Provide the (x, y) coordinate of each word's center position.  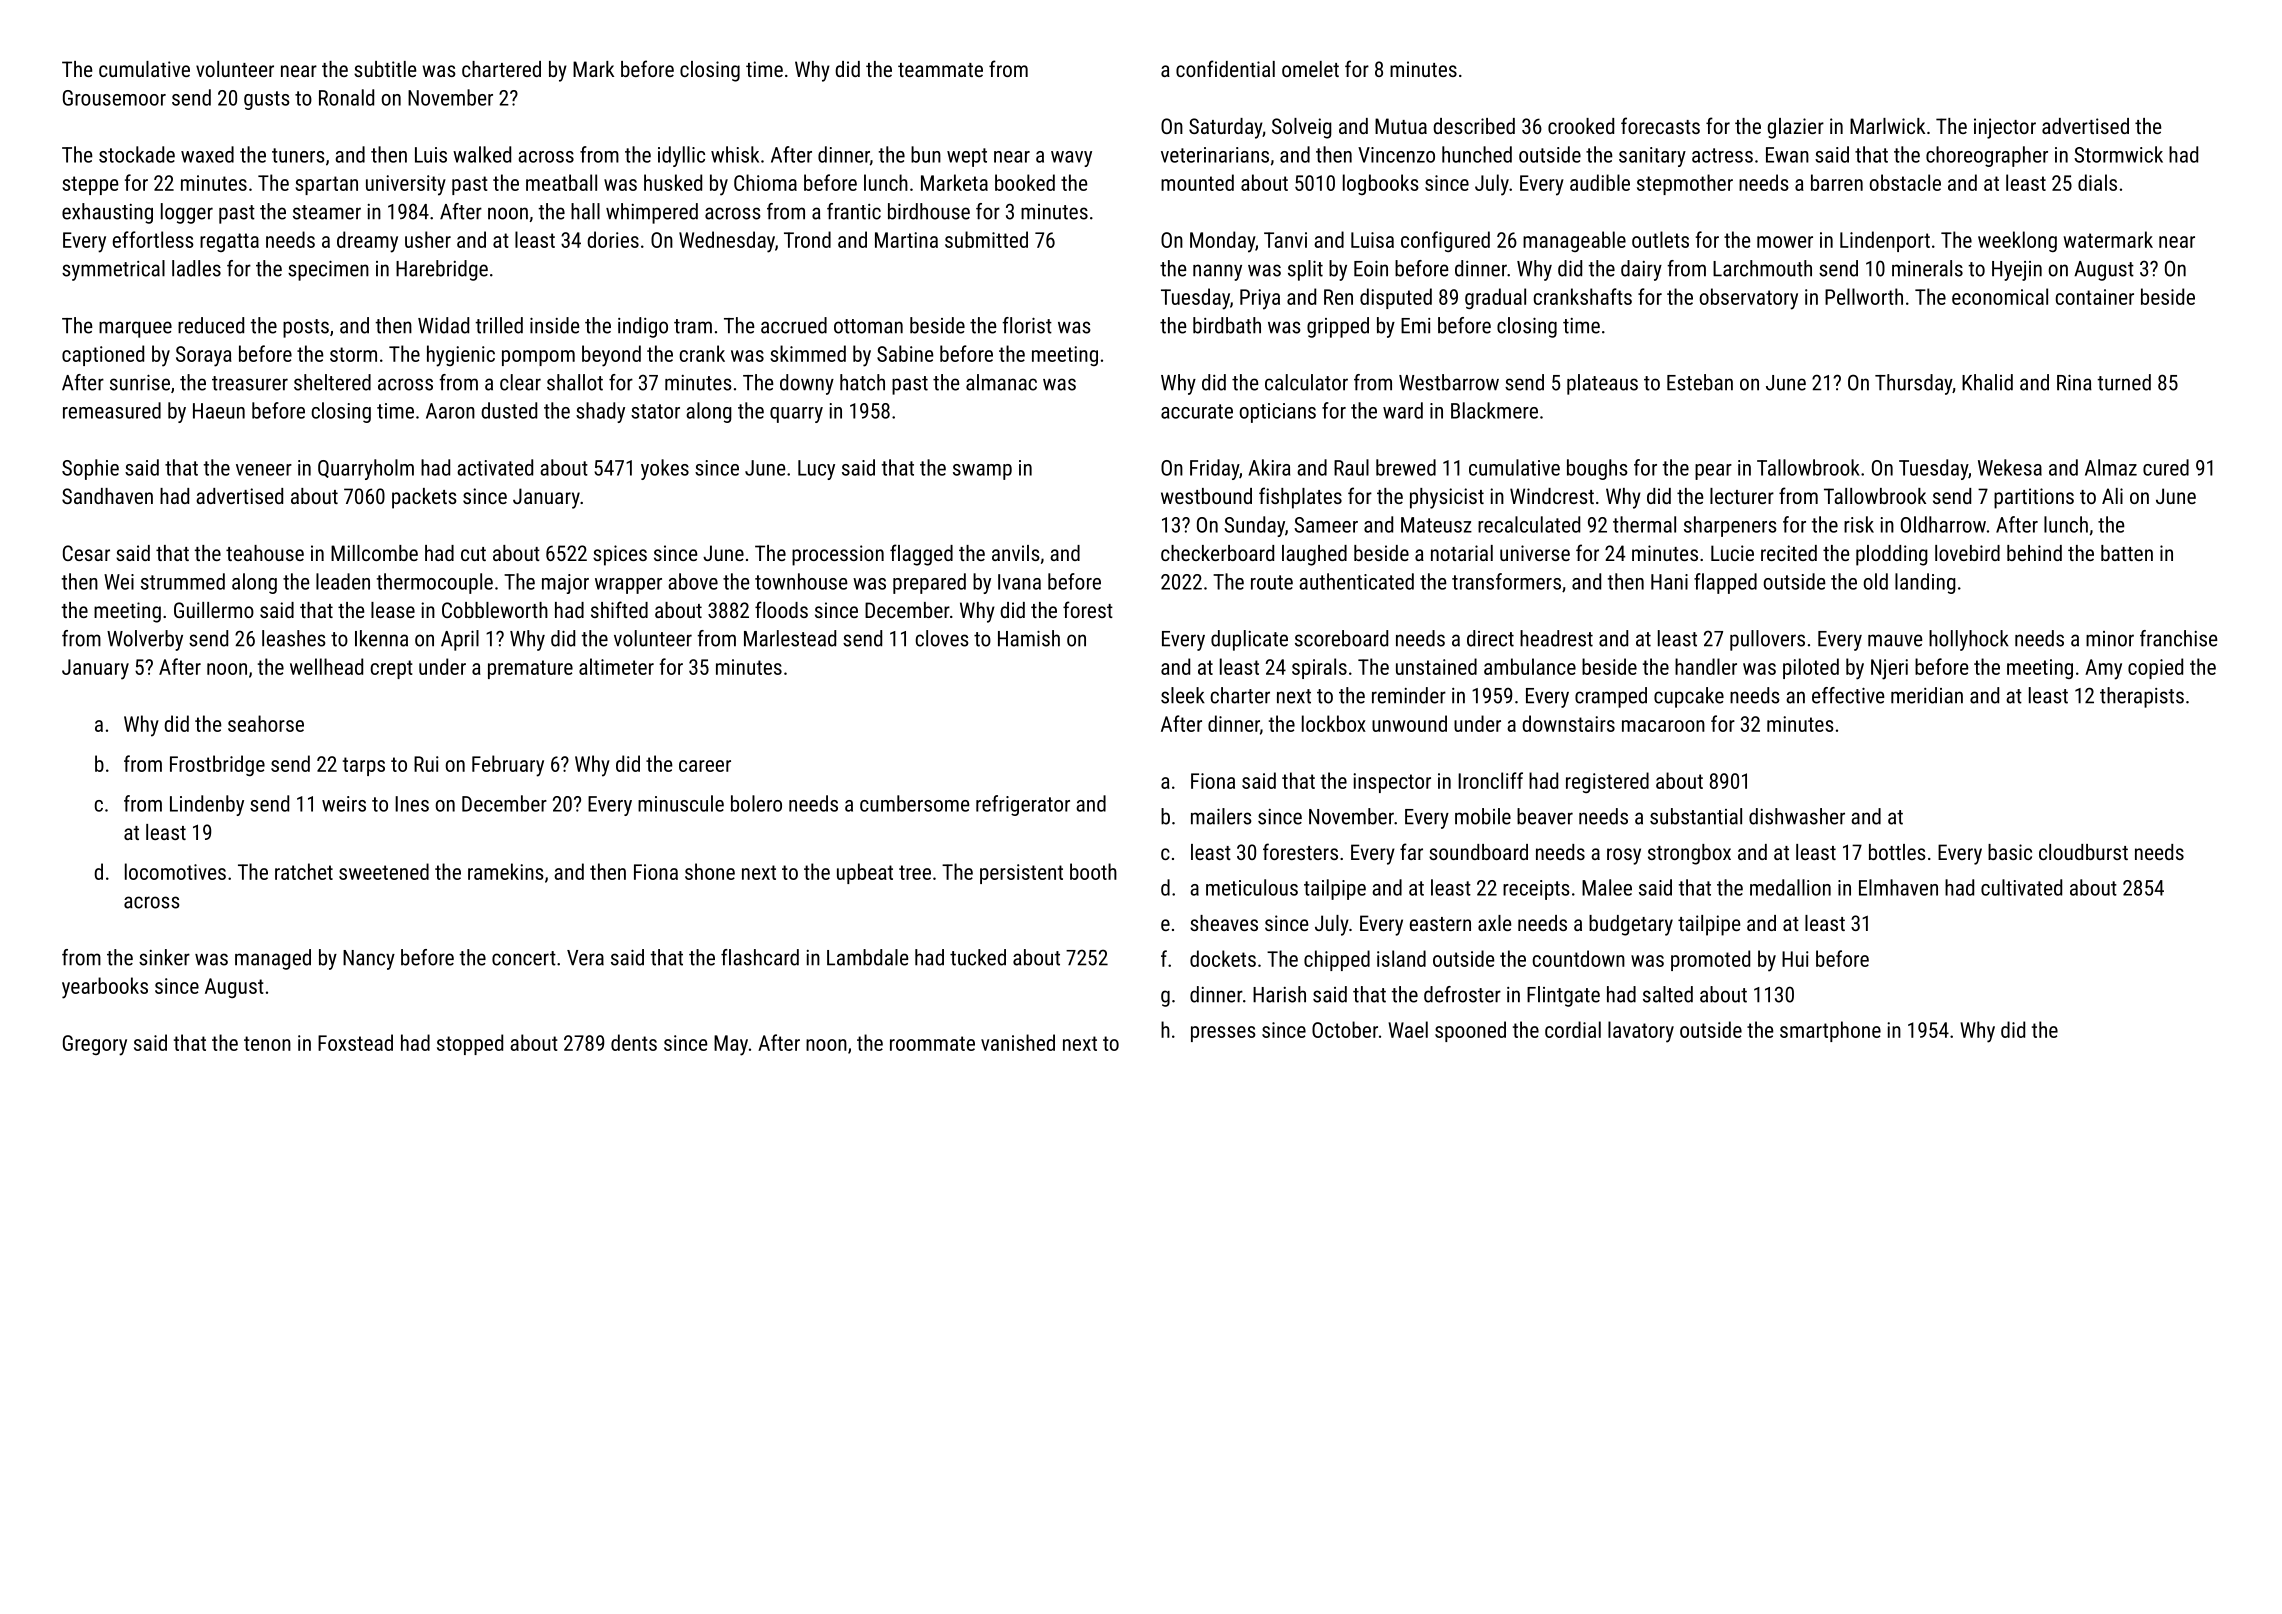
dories (613, 239)
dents (634, 1042)
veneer (264, 470)
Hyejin (2017, 271)
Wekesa (2010, 467)
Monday (1222, 242)
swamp (982, 472)
